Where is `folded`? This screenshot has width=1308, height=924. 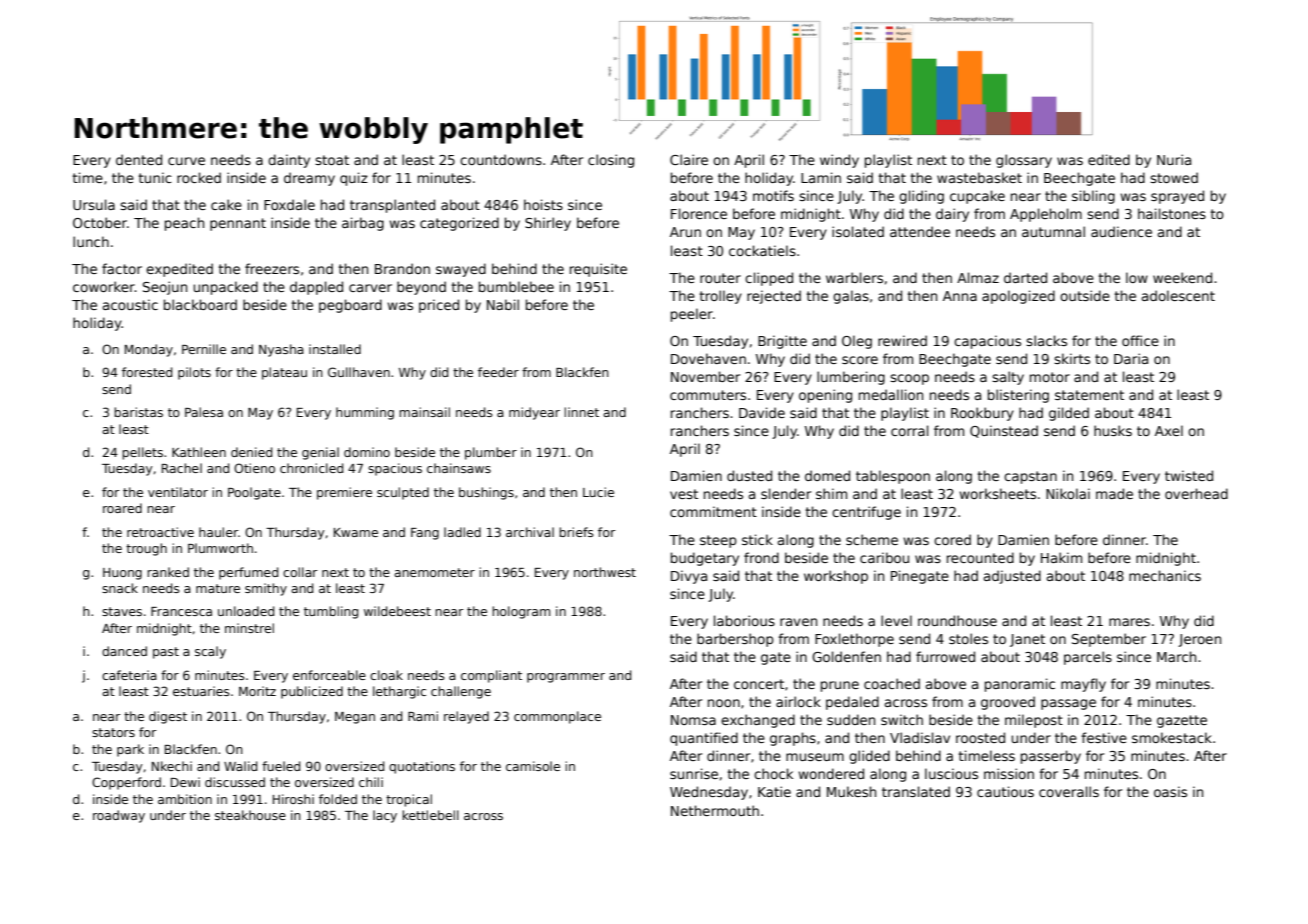 folded is located at coordinates (338, 799).
